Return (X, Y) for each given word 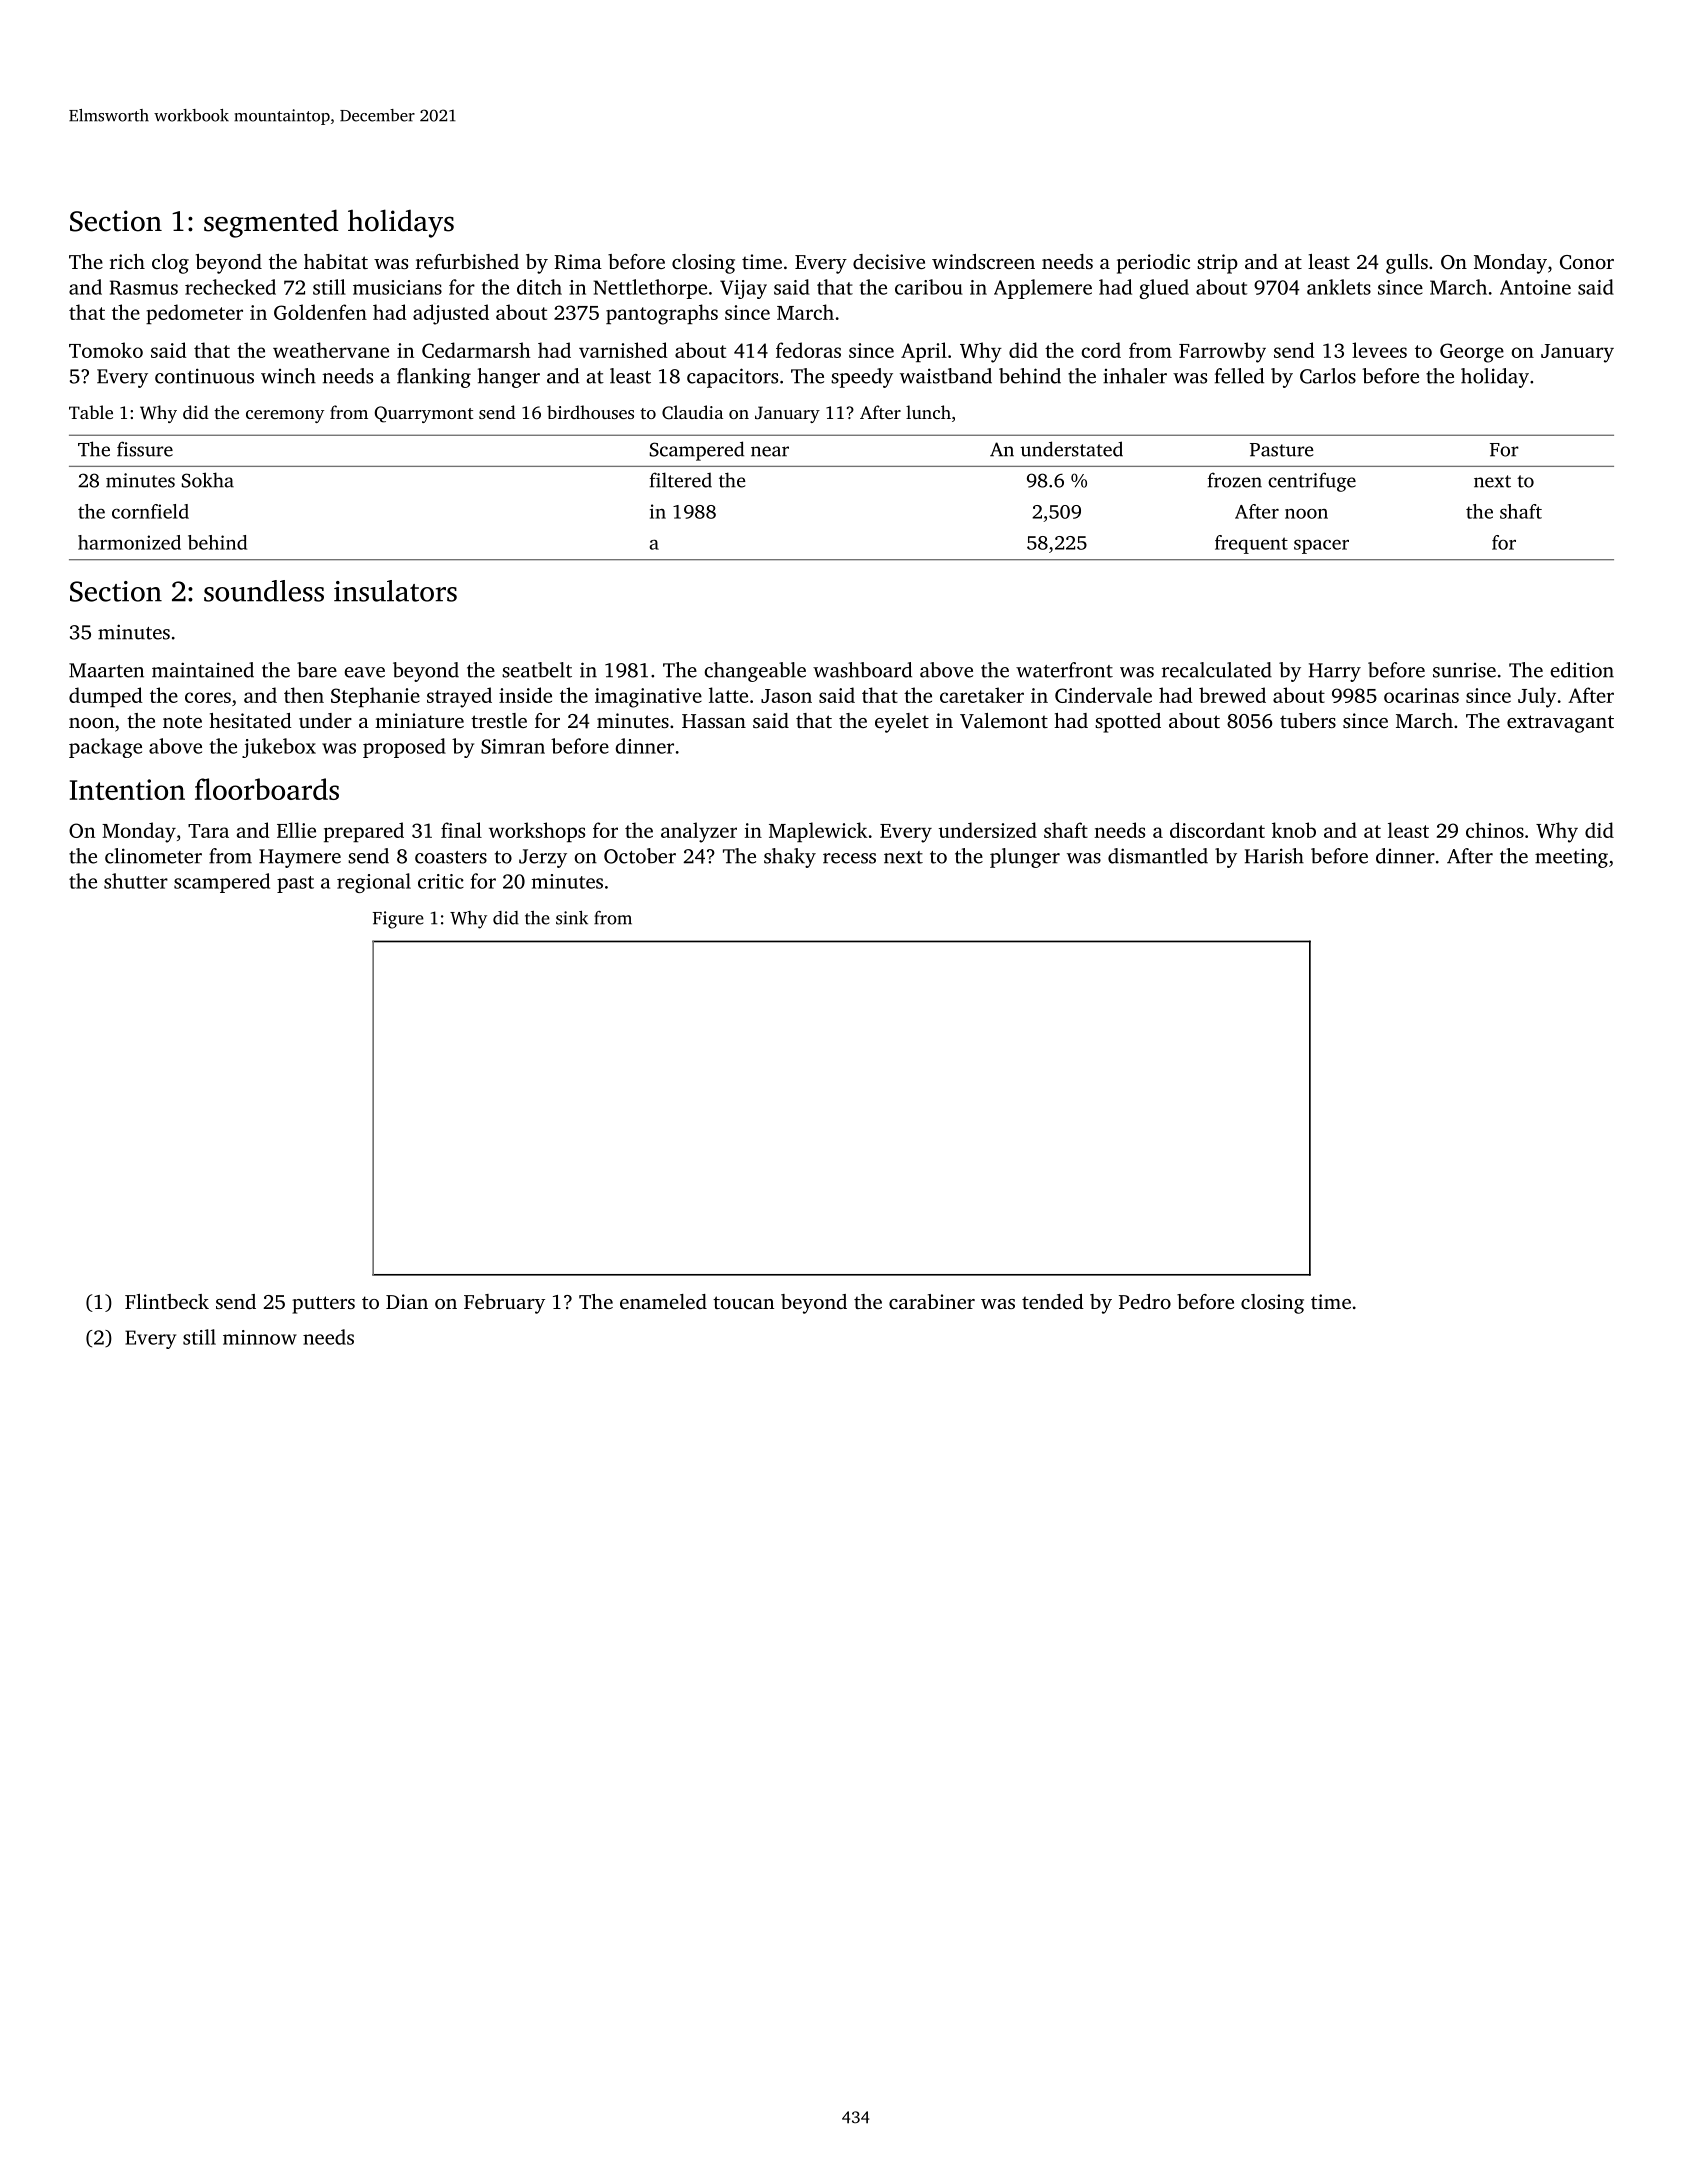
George (1472, 353)
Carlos (1328, 376)
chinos (1495, 830)
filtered (681, 480)
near (770, 451)
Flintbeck (167, 1301)
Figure (398, 920)
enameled (663, 1301)
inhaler (1135, 376)
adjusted (451, 314)
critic (441, 881)
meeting (1571, 858)
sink (572, 918)
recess (849, 858)
